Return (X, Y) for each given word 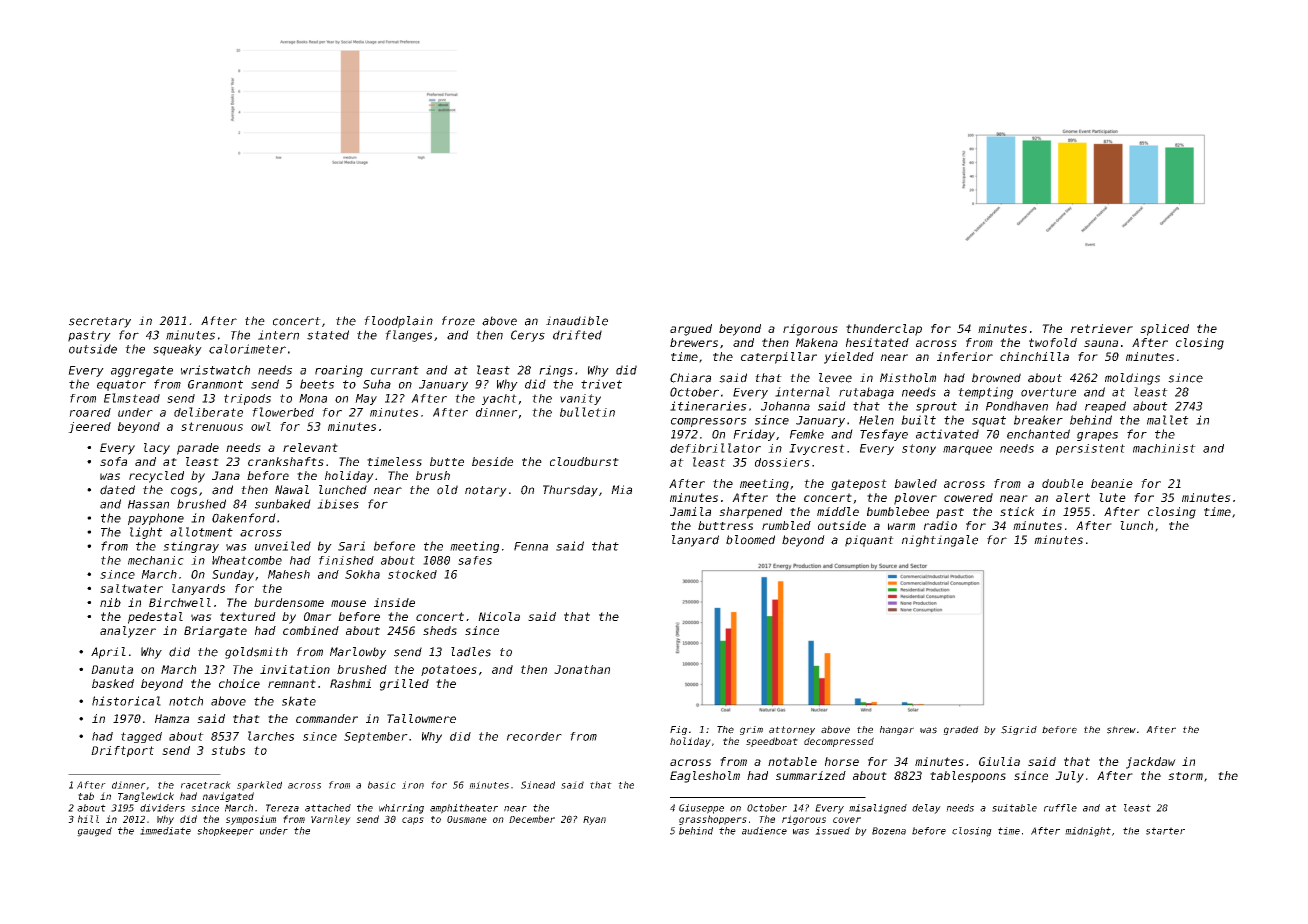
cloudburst (584, 461)
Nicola (499, 616)
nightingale (940, 541)
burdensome (289, 602)
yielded (849, 358)
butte (447, 461)
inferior (965, 356)
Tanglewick (146, 797)
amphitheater (464, 809)
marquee (967, 450)
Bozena (889, 831)
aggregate (142, 371)
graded (961, 730)
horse (842, 761)
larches (271, 736)
